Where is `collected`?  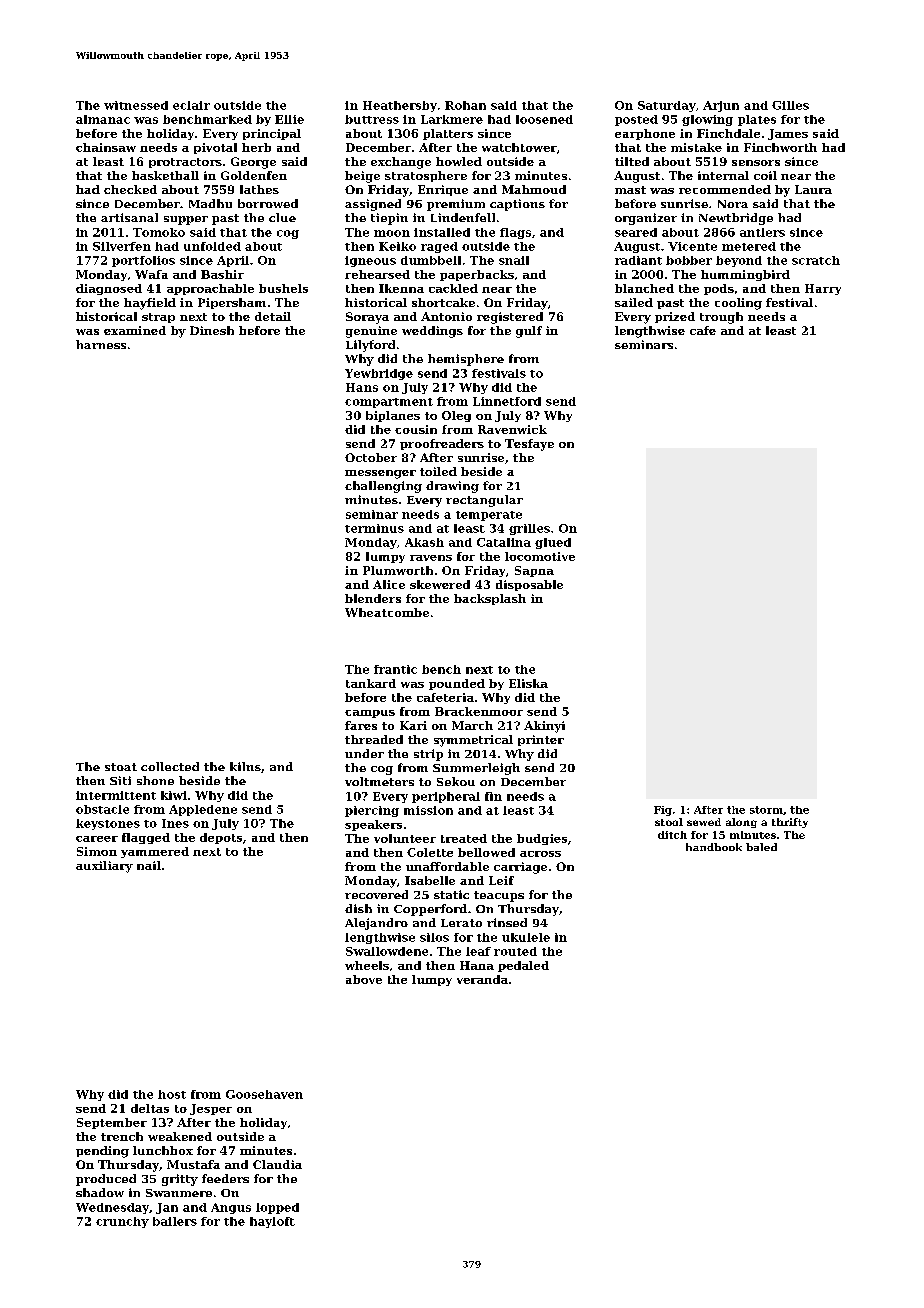 collected is located at coordinates (170, 766).
